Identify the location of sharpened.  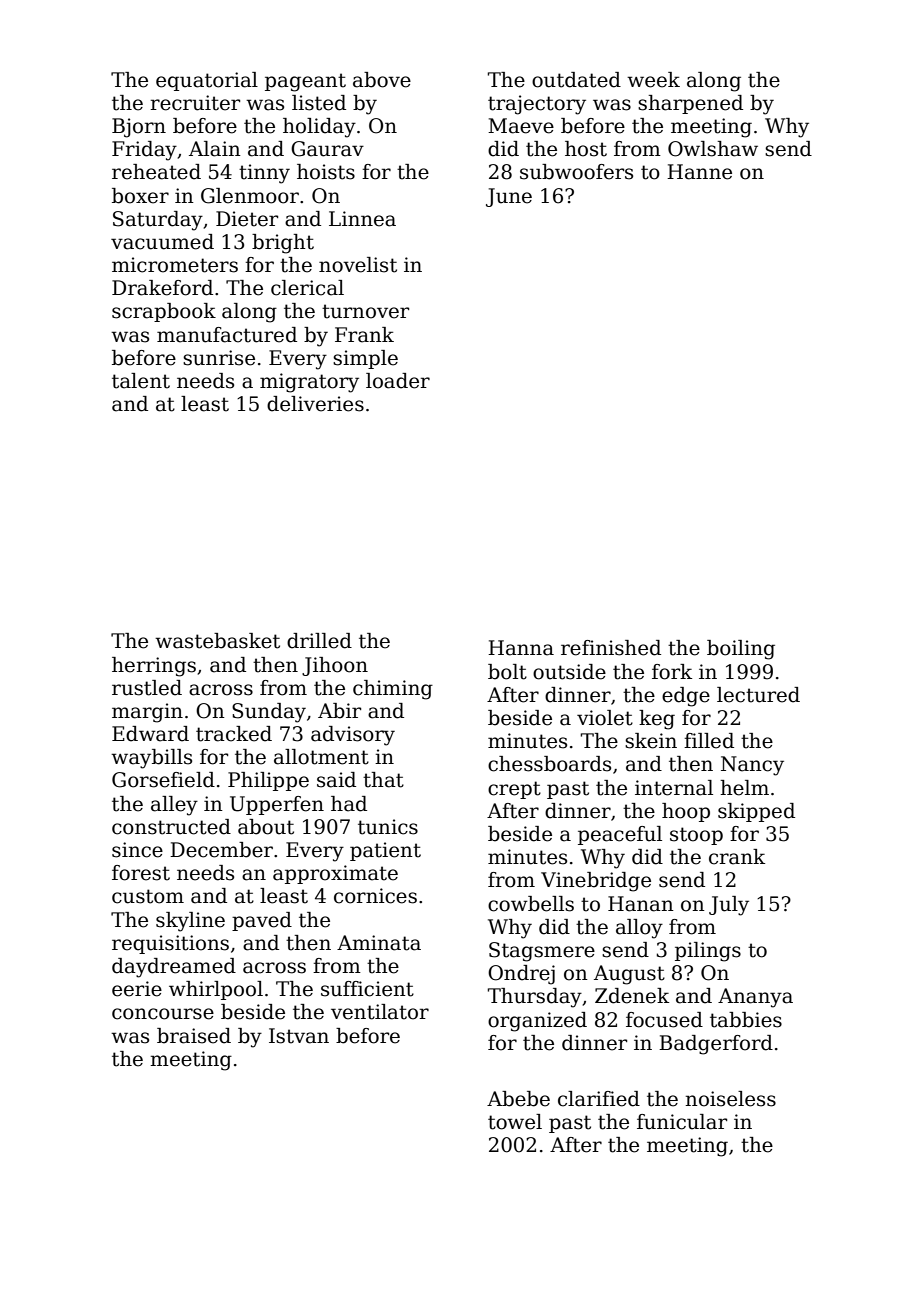
(690, 104).
